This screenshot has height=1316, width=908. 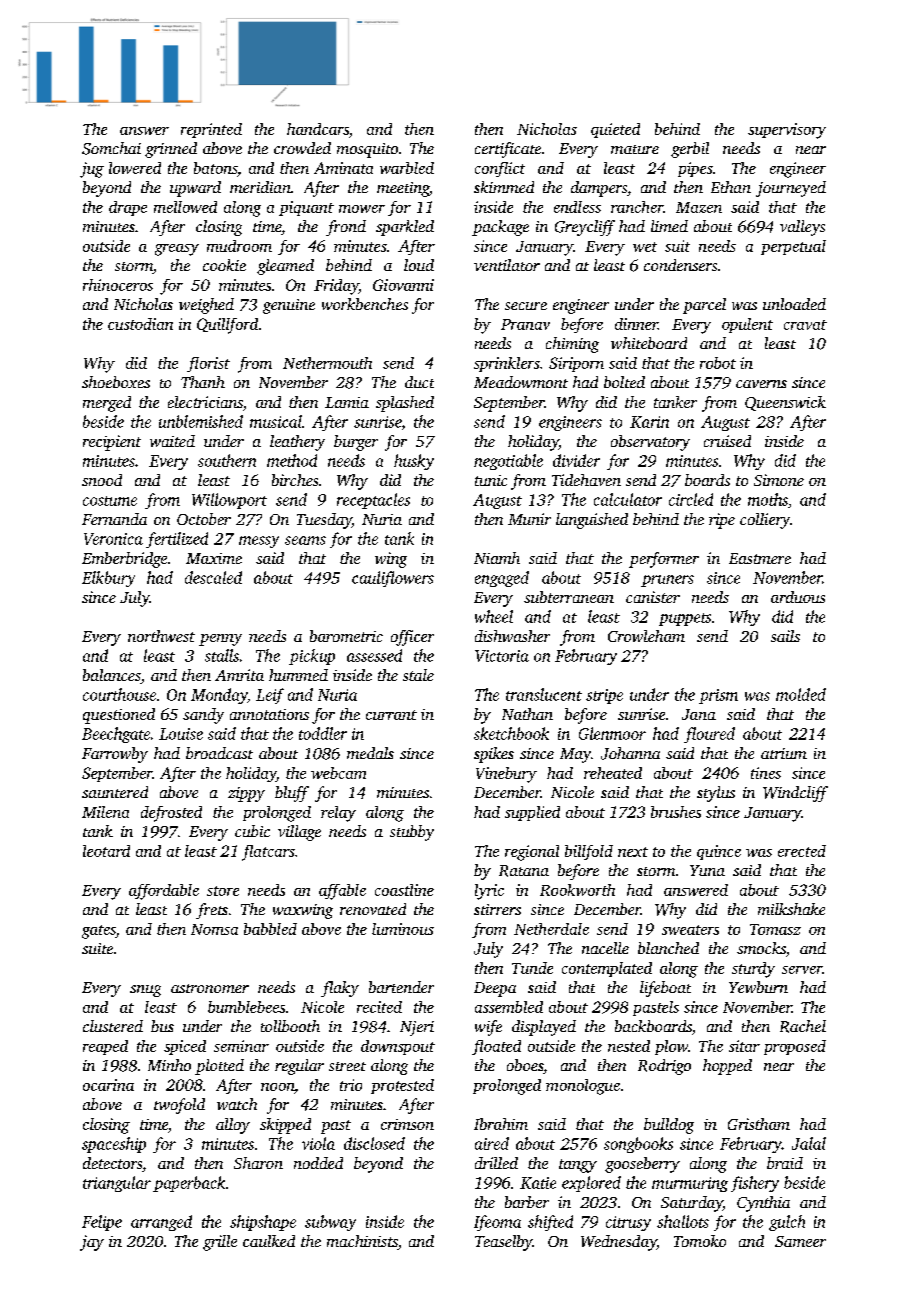 What do you see at coordinates (189, 1184) in the screenshot?
I see `paperback` at bounding box center [189, 1184].
